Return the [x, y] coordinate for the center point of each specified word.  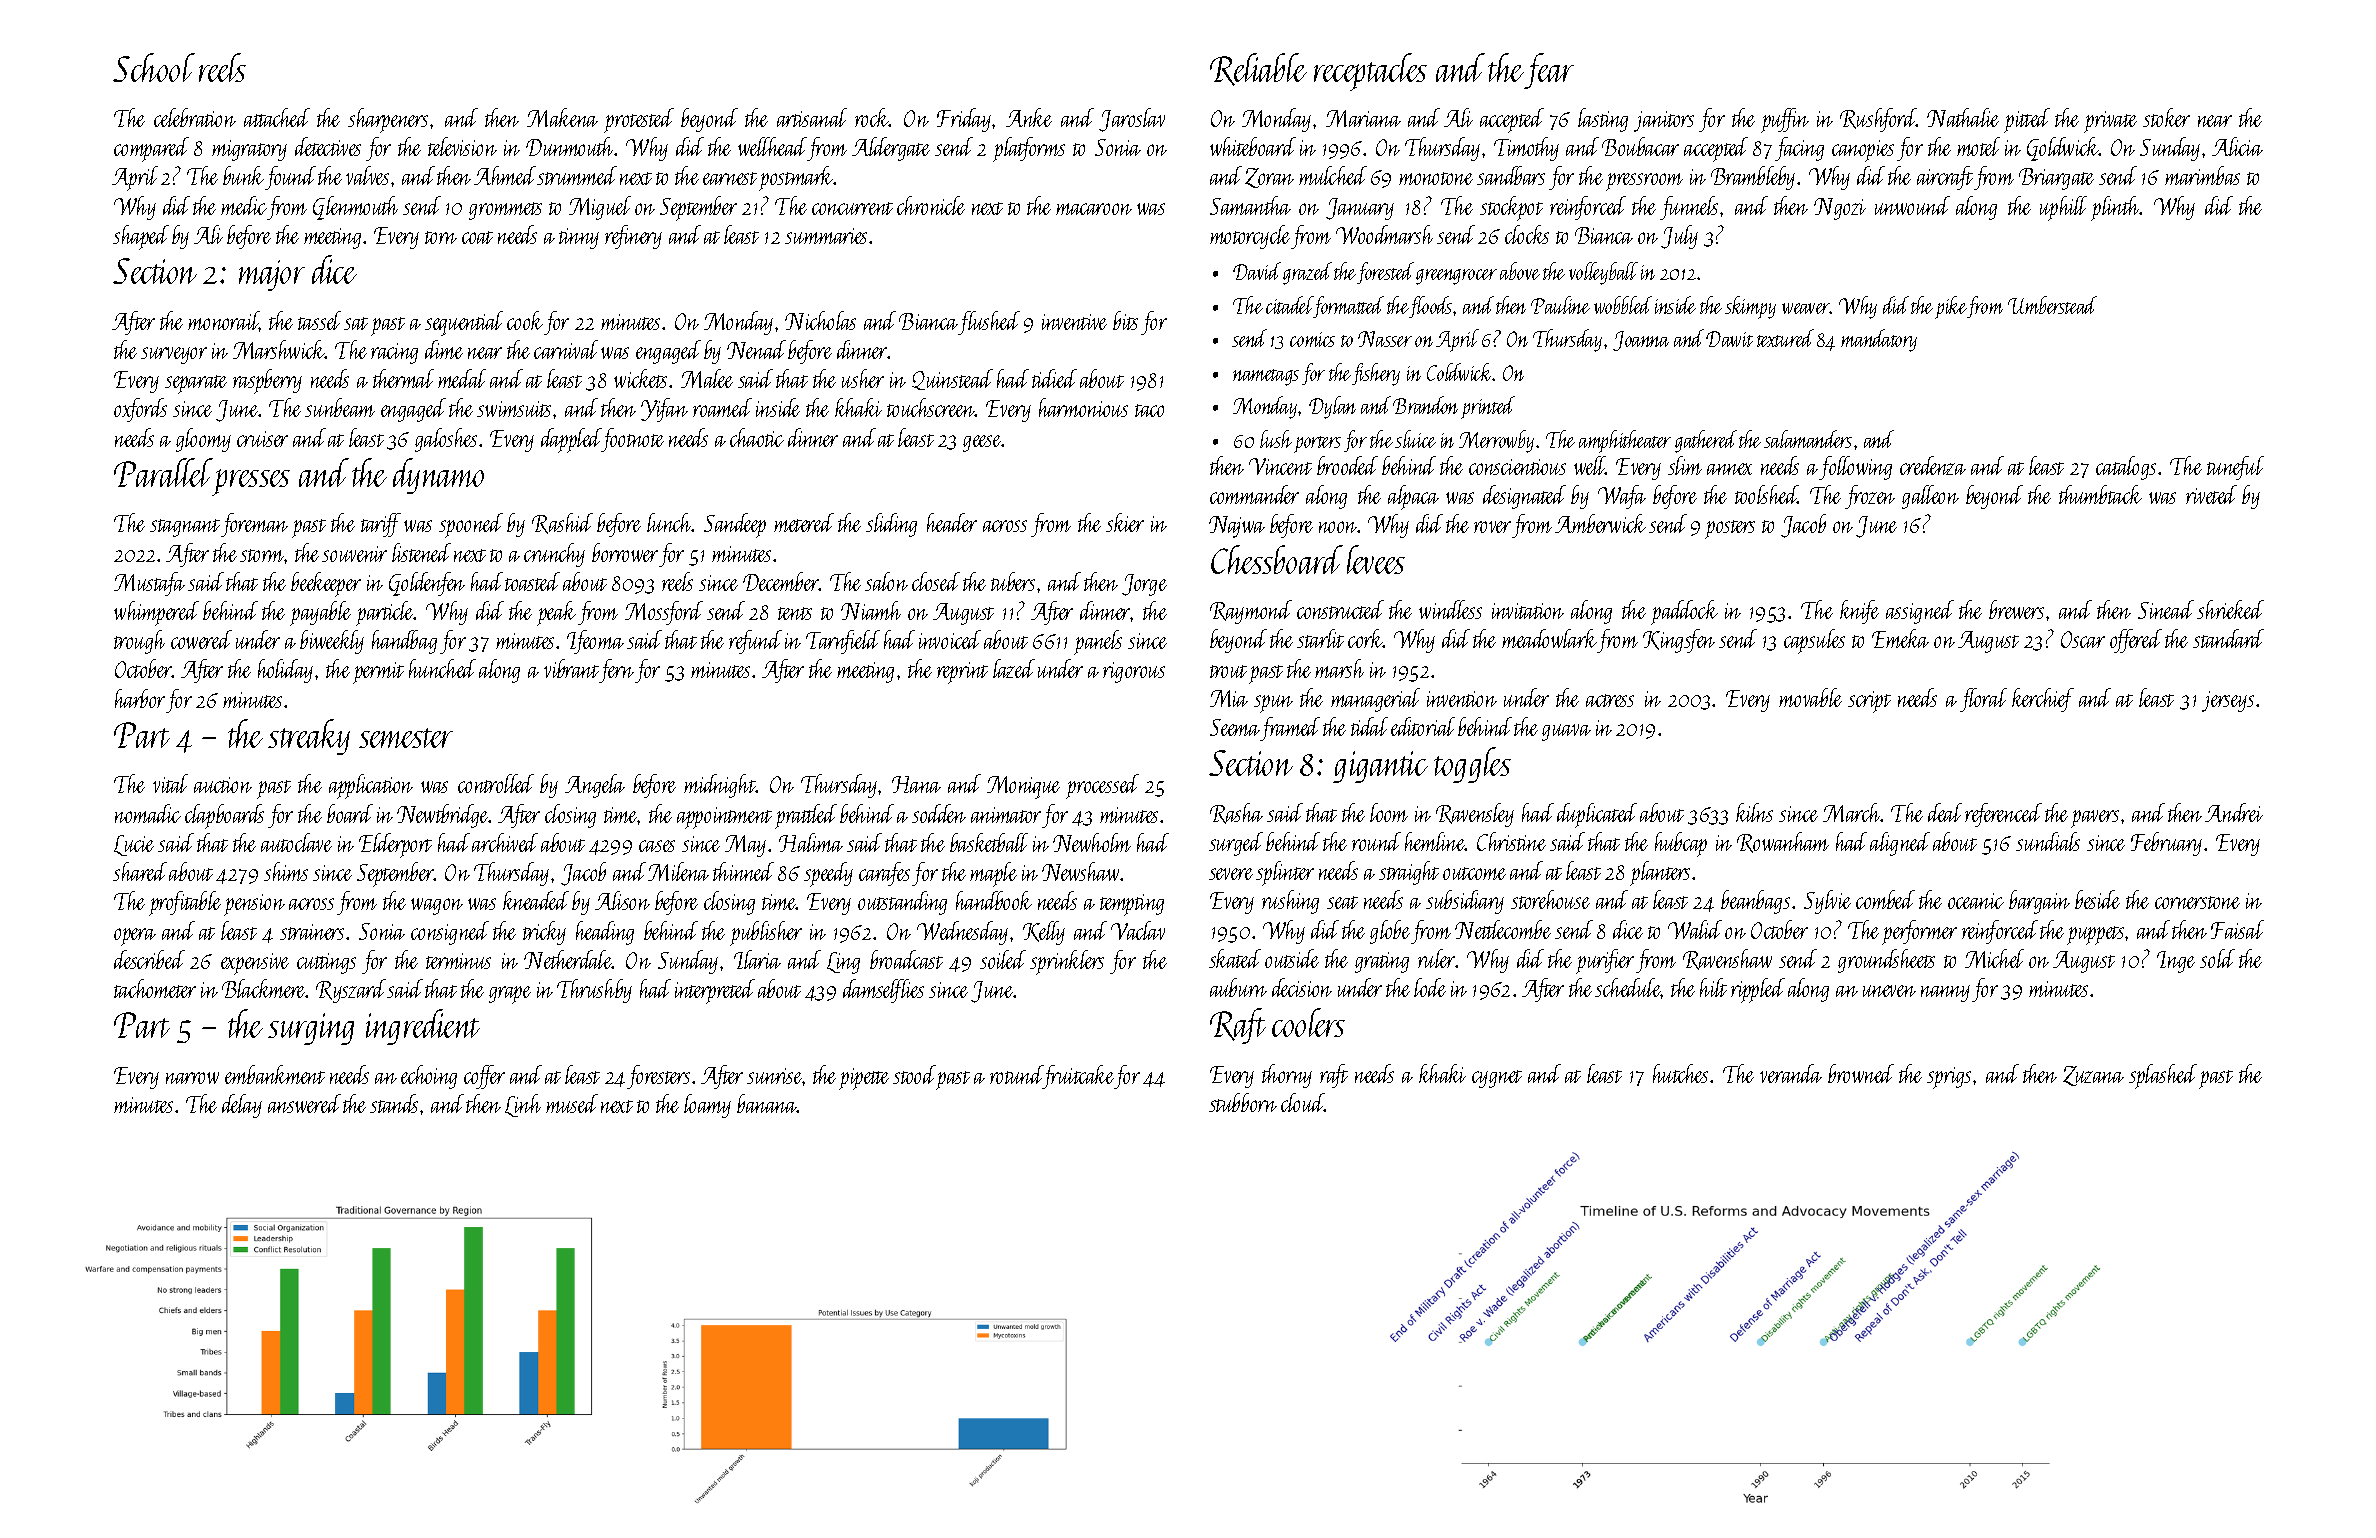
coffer [484, 1077]
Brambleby [1753, 178]
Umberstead [2052, 305]
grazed [1307, 273]
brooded [1347, 465]
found [290, 178]
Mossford [664, 613]
